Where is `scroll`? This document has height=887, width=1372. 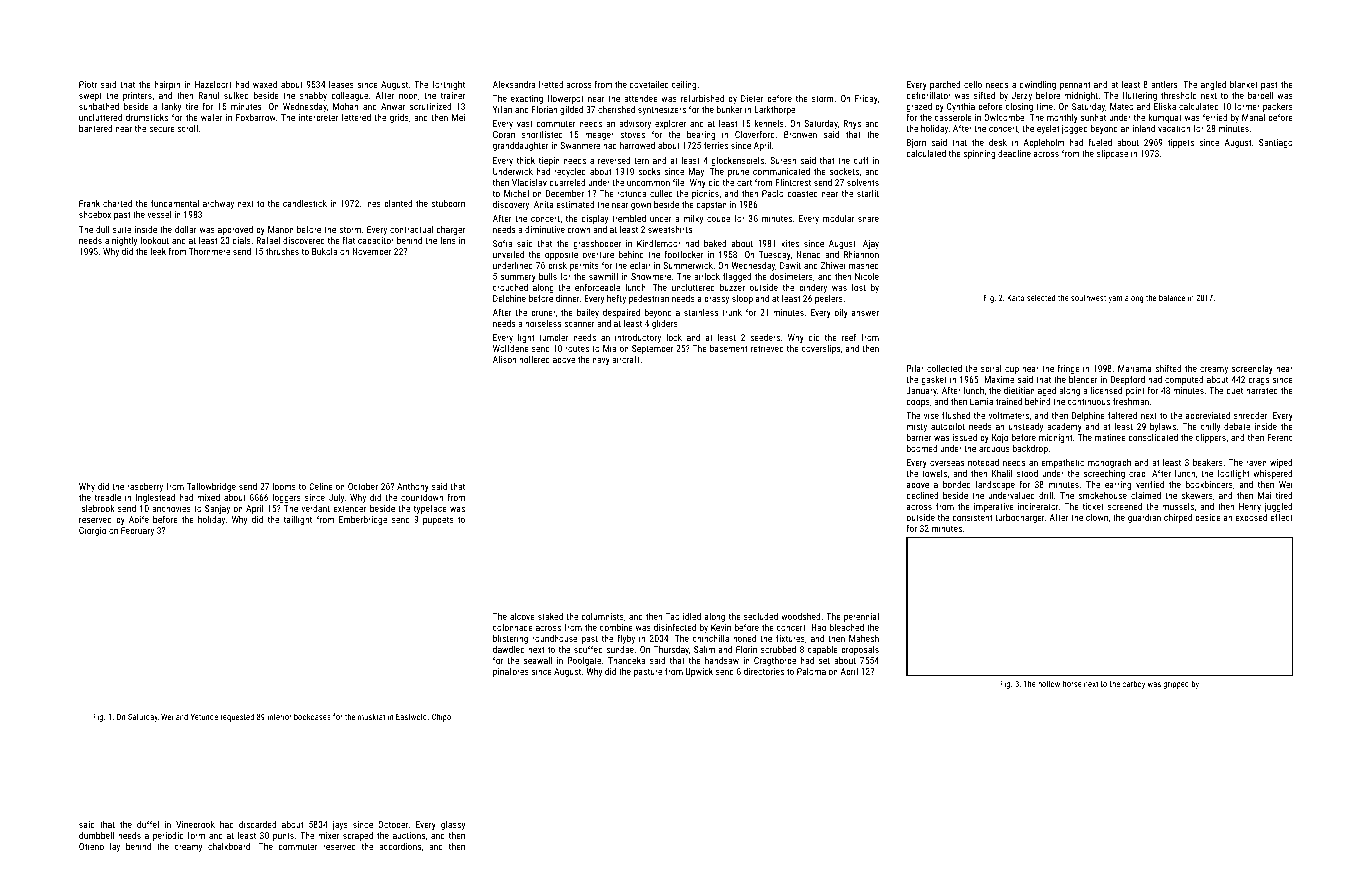 scroll is located at coordinates (187, 128).
